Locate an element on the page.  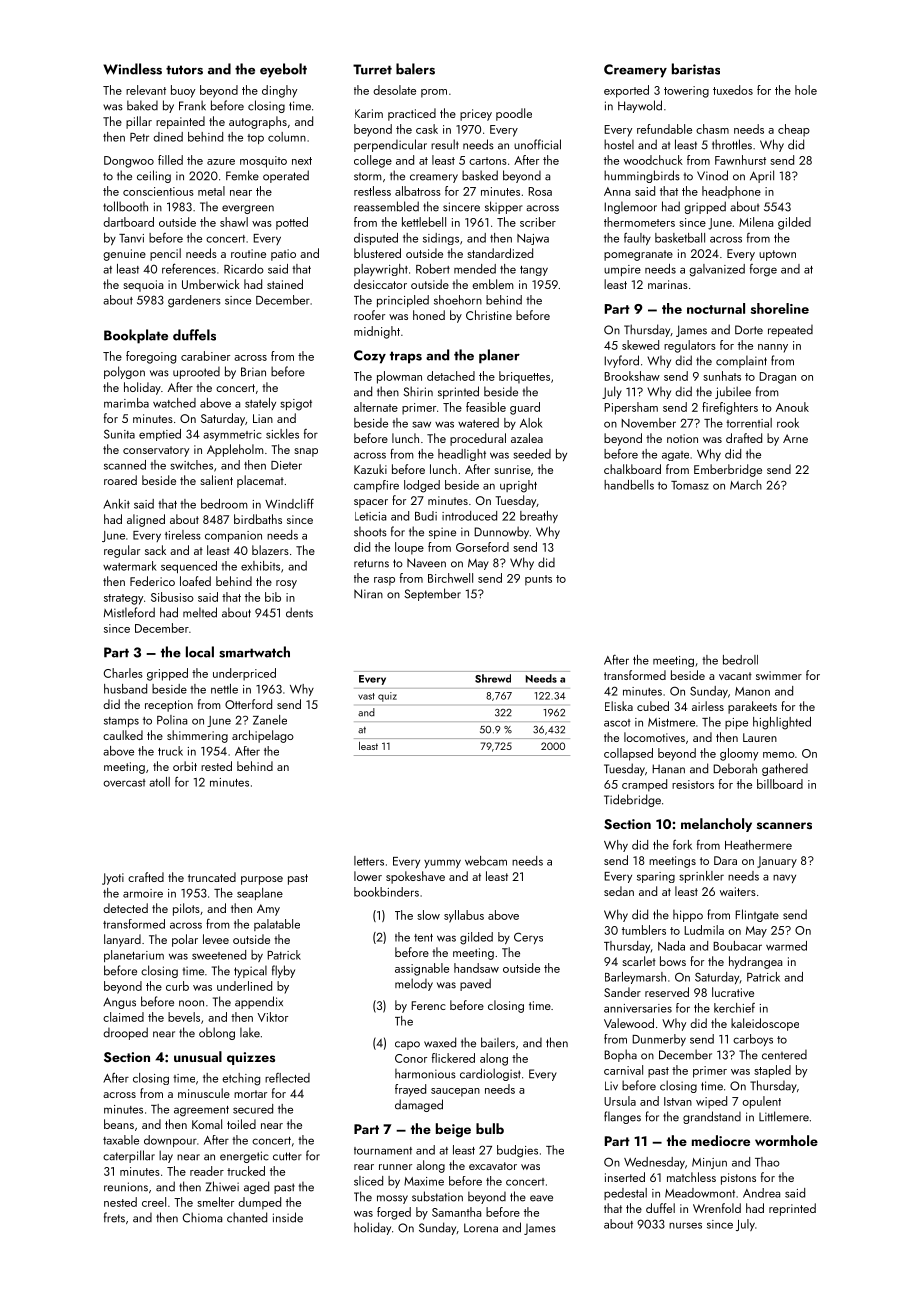
regular is located at coordinates (122, 551).
